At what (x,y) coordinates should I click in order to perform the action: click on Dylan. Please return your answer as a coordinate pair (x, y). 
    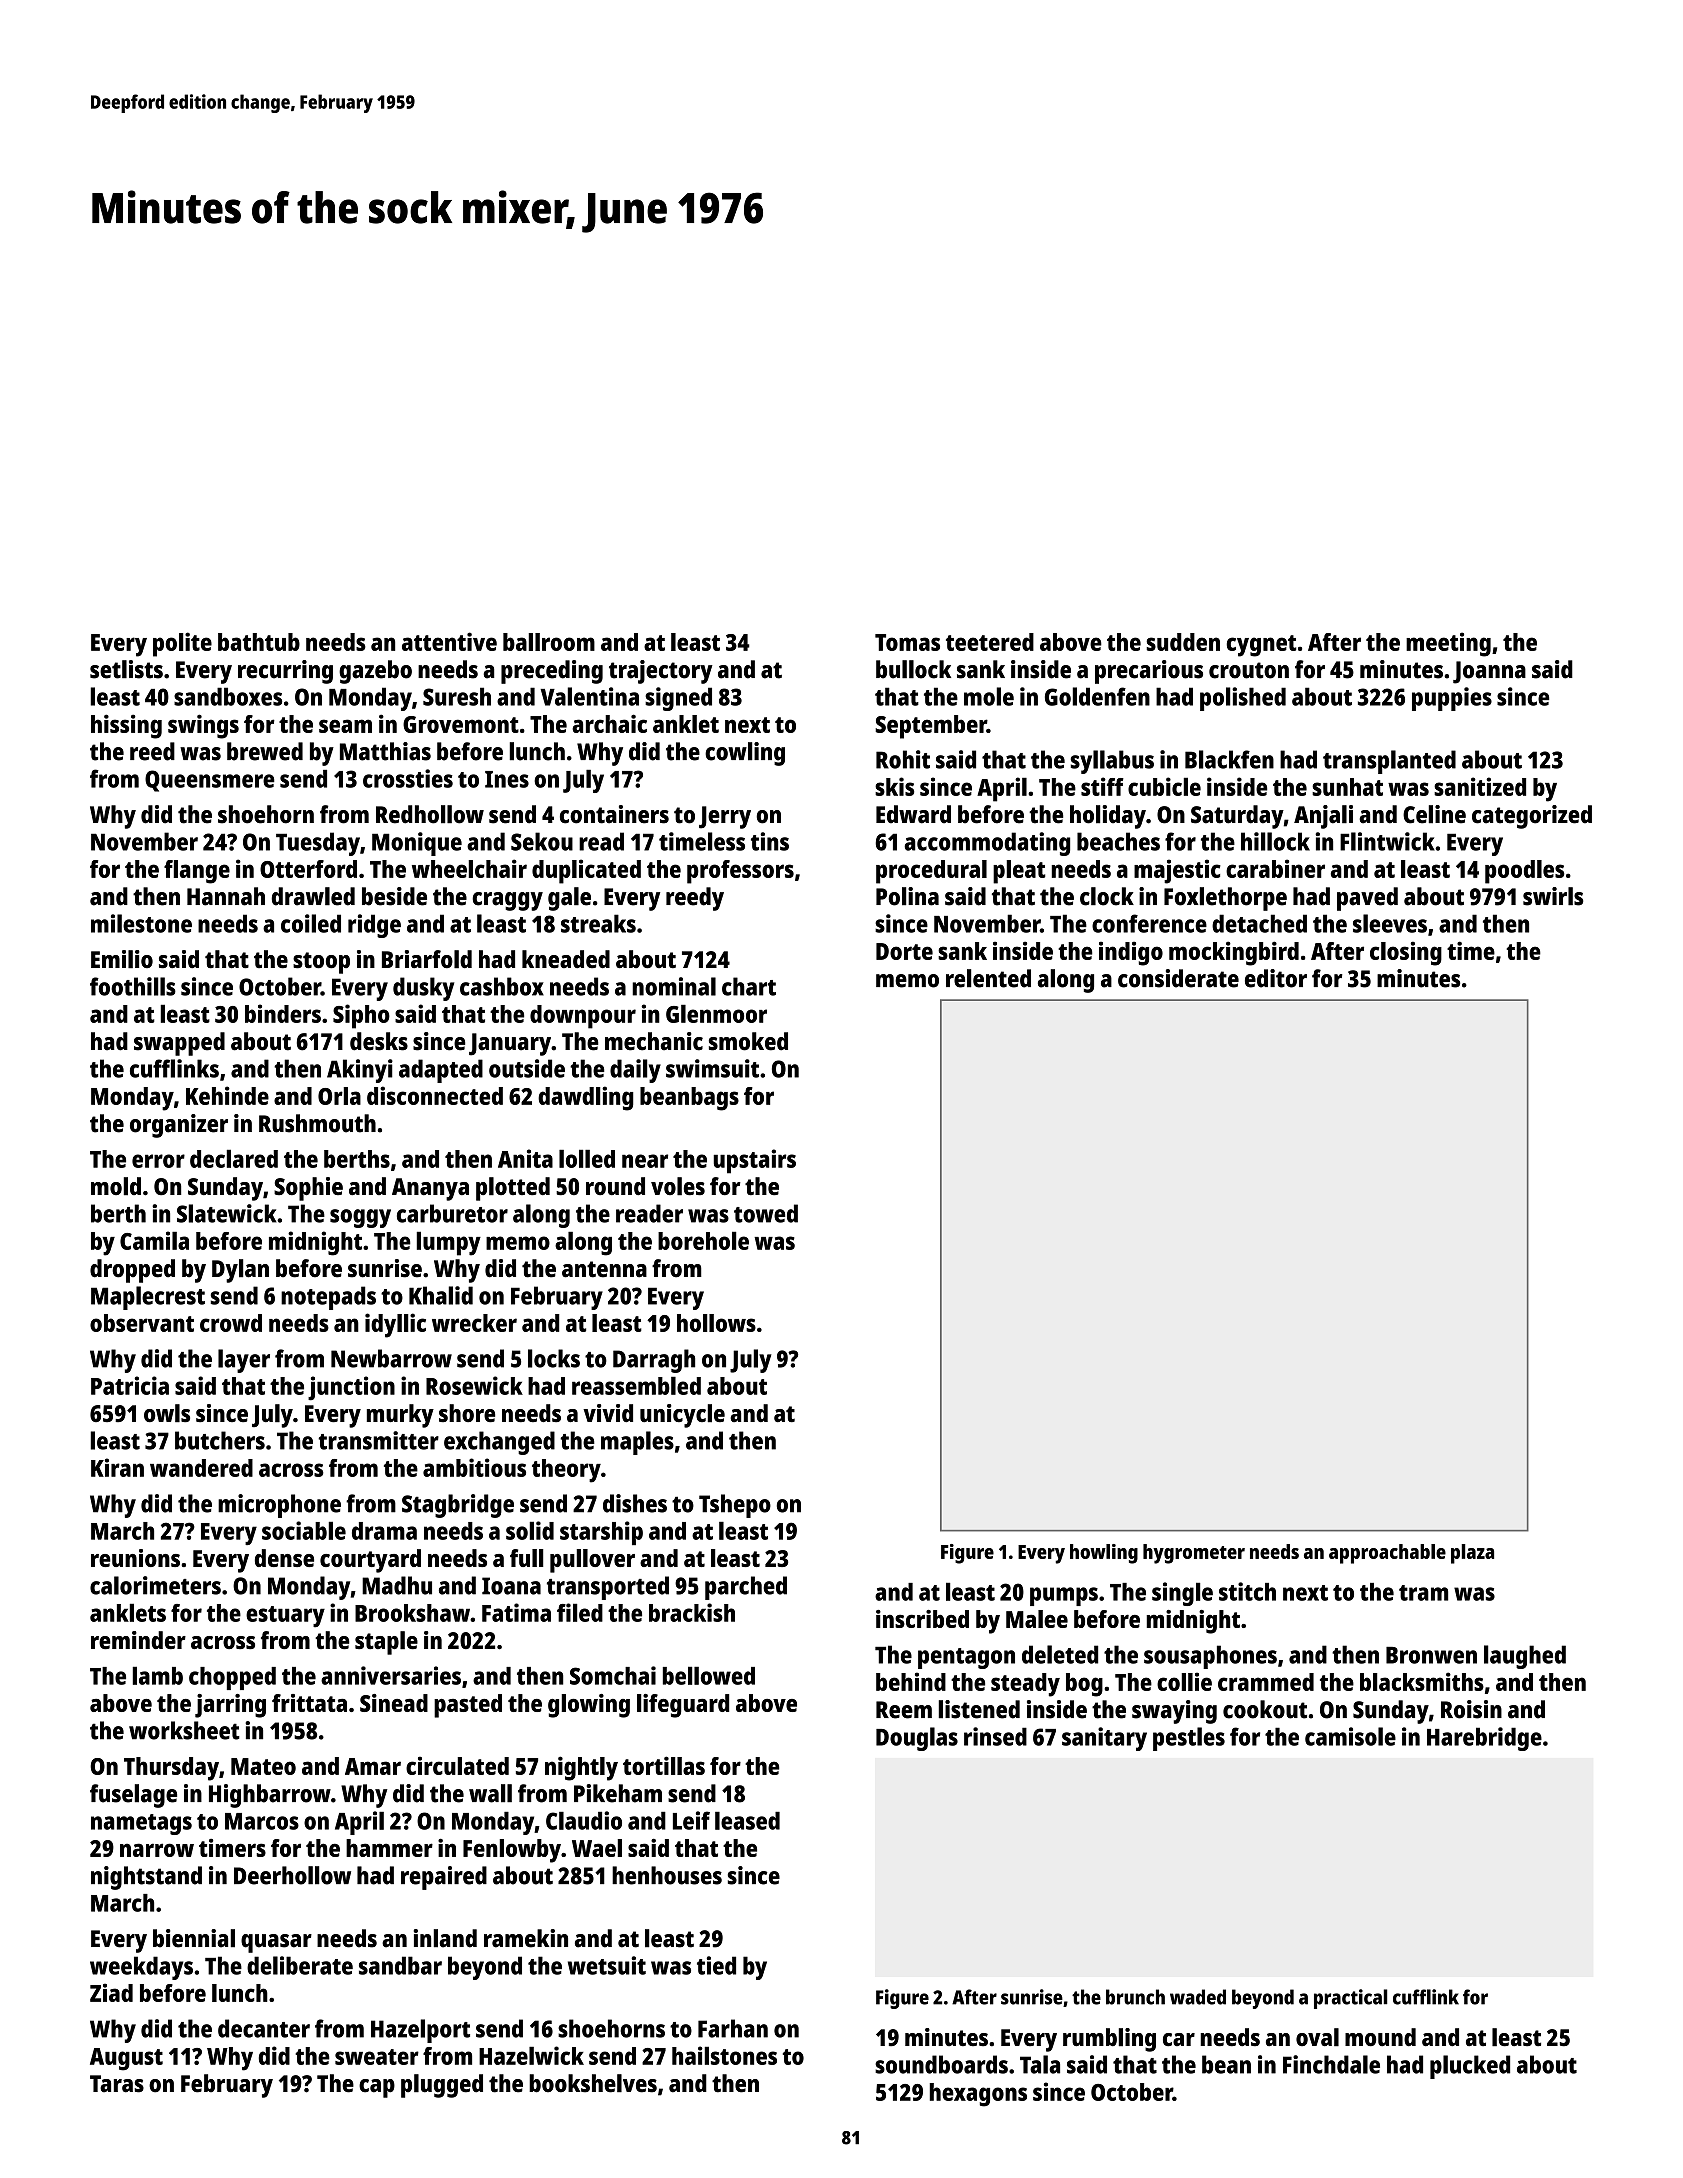
    Looking at the image, I should click on (240, 1271).
